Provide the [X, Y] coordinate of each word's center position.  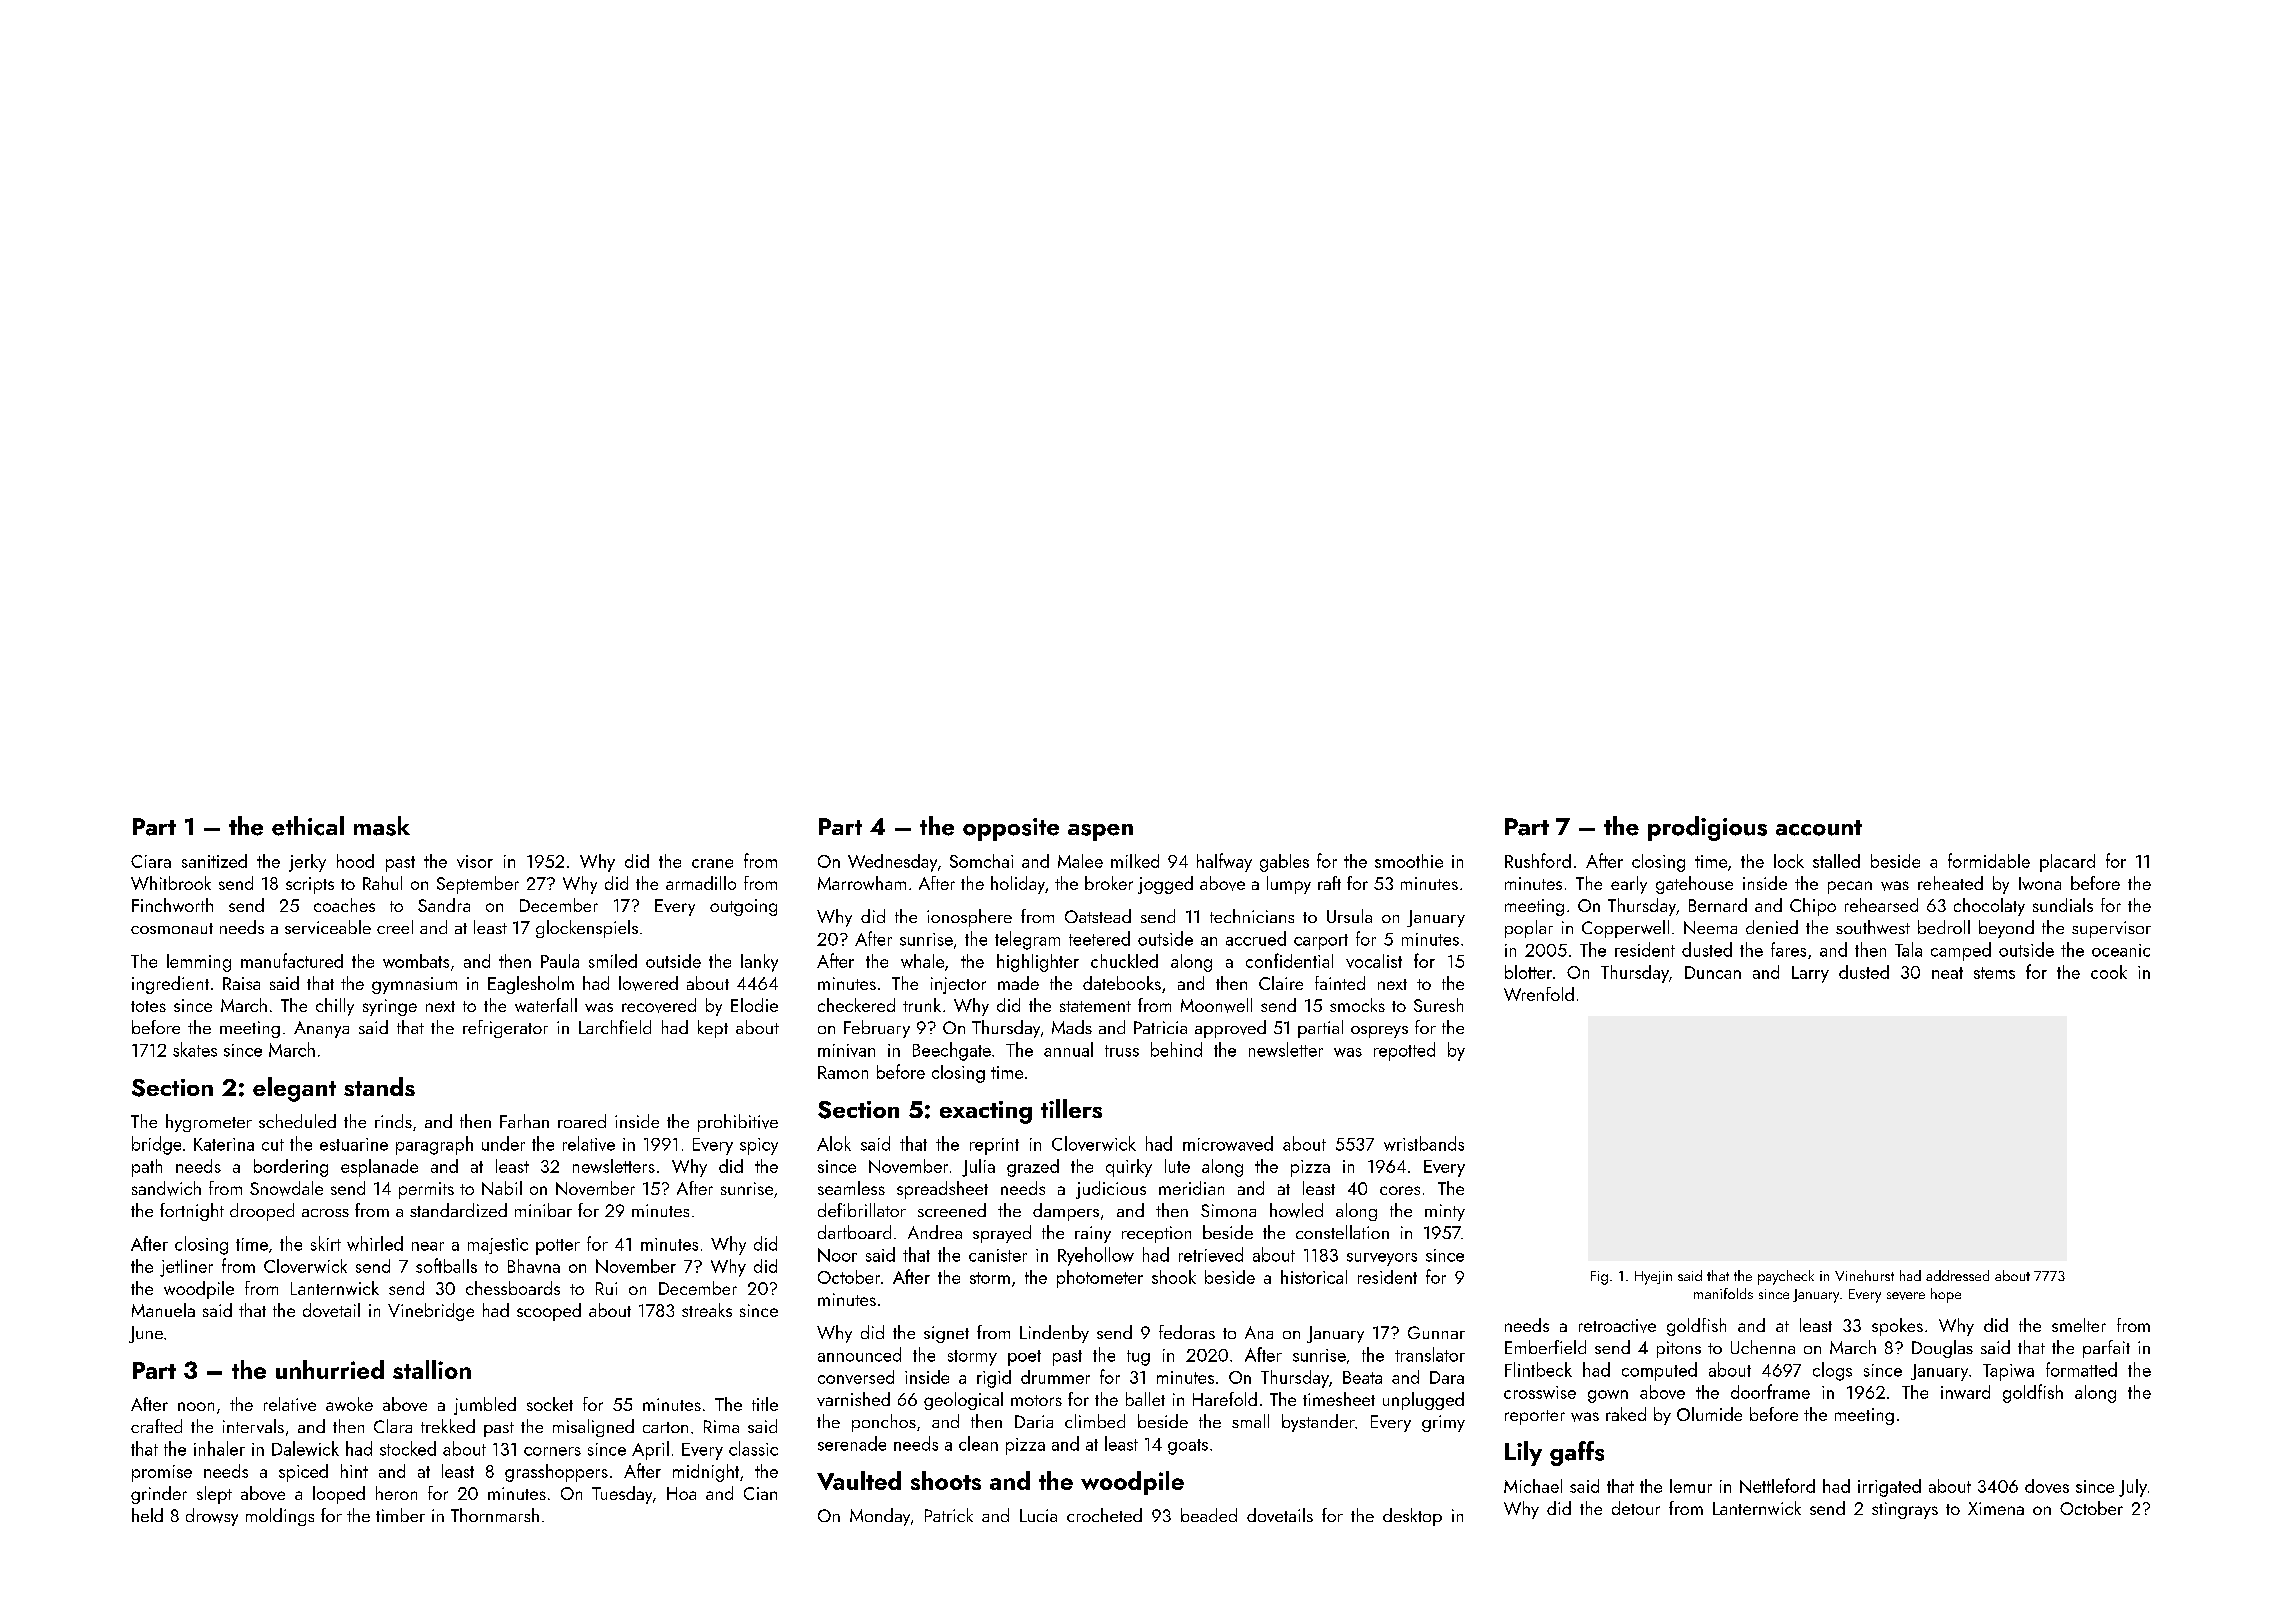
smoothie [1409, 861]
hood [355, 861]
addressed [1957, 1275]
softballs [446, 1265]
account [1819, 828]
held [147, 1515]
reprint [994, 1146]
